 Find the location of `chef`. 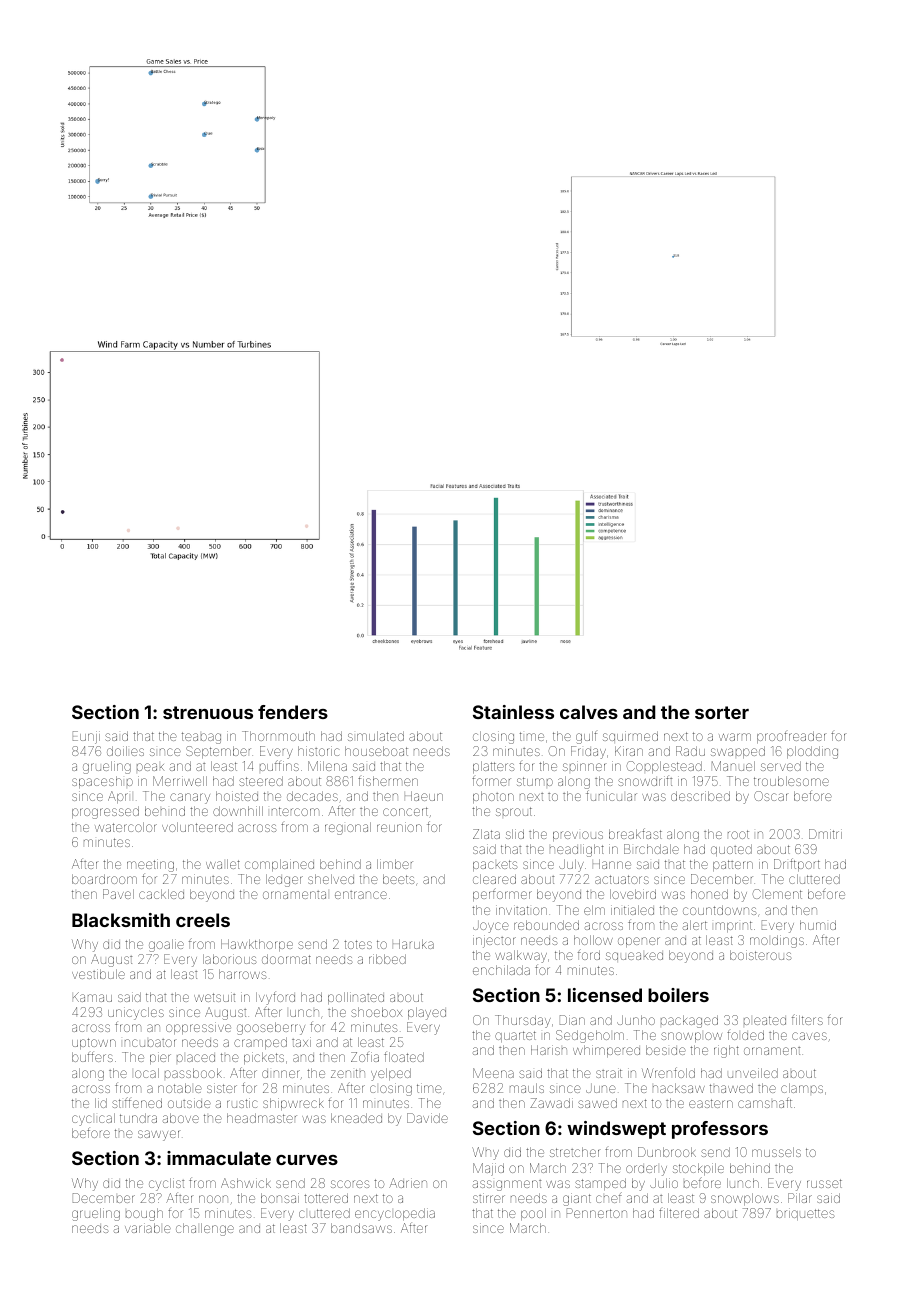

chef is located at coordinates (609, 1197).
